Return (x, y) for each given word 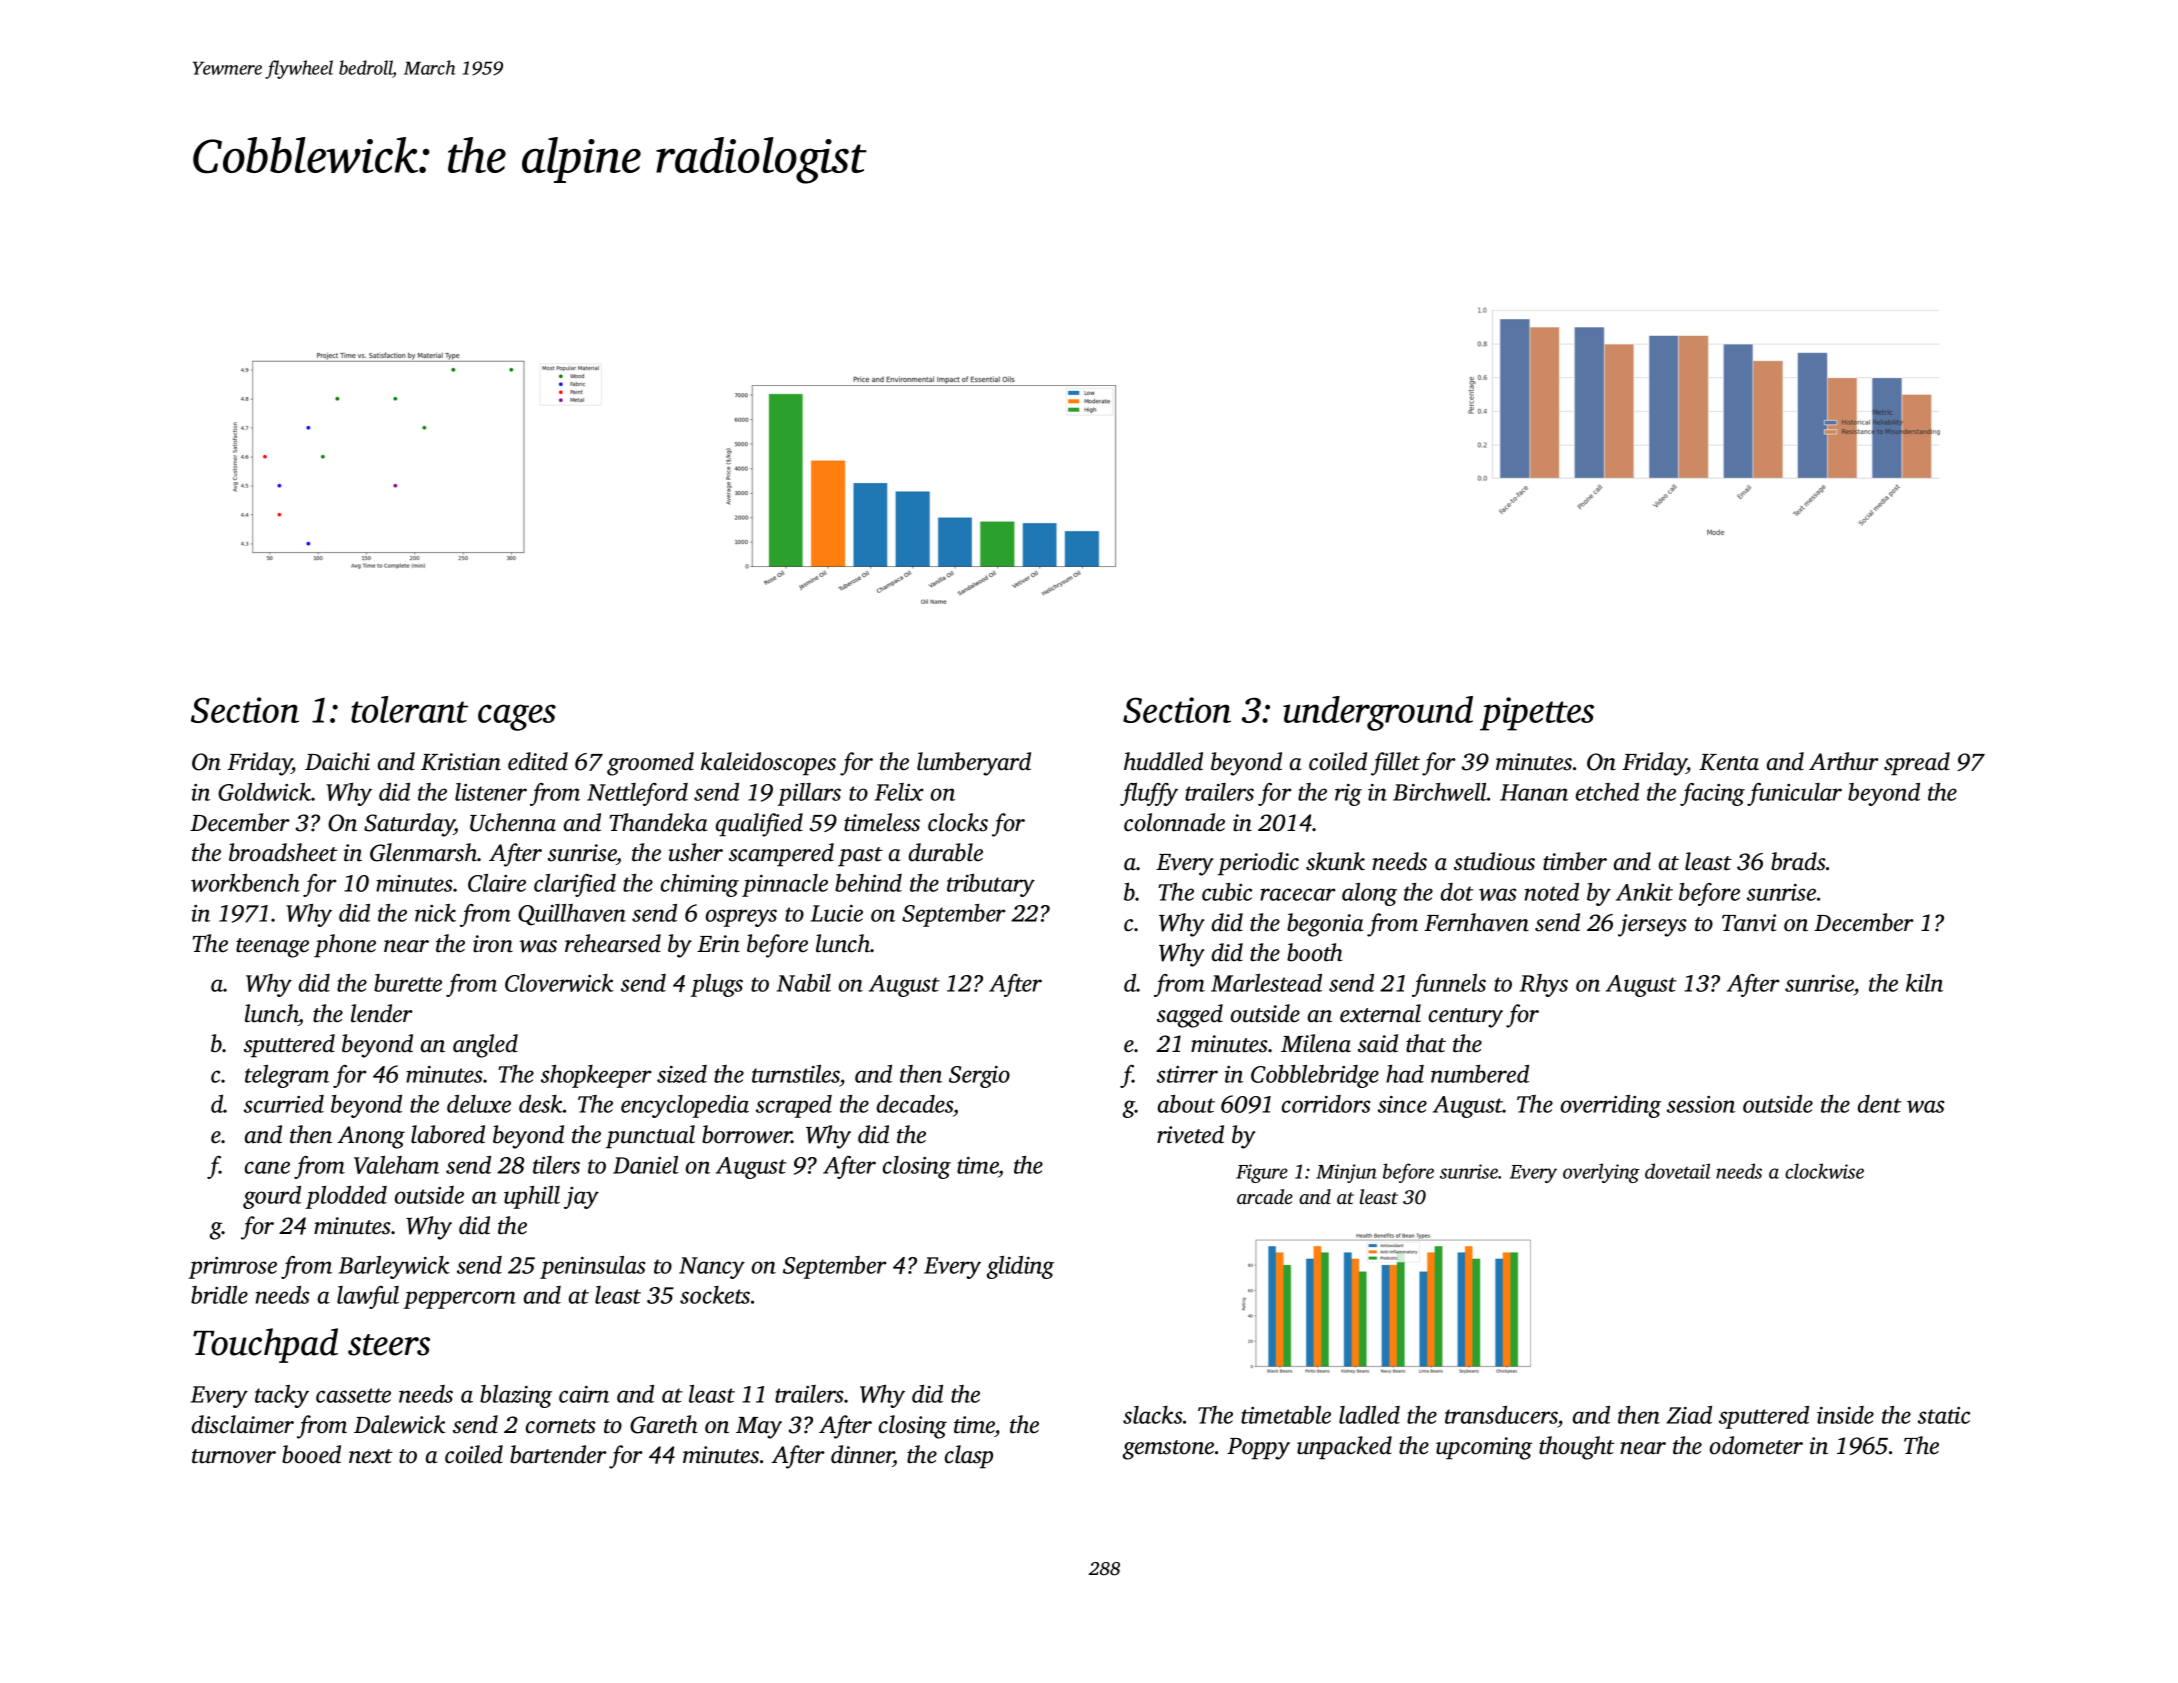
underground (1378, 713)
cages (517, 717)
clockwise (1824, 1171)
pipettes (1537, 714)
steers (389, 1345)
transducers (1501, 1415)
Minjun (1346, 1173)
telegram (287, 1076)
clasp (969, 1456)
